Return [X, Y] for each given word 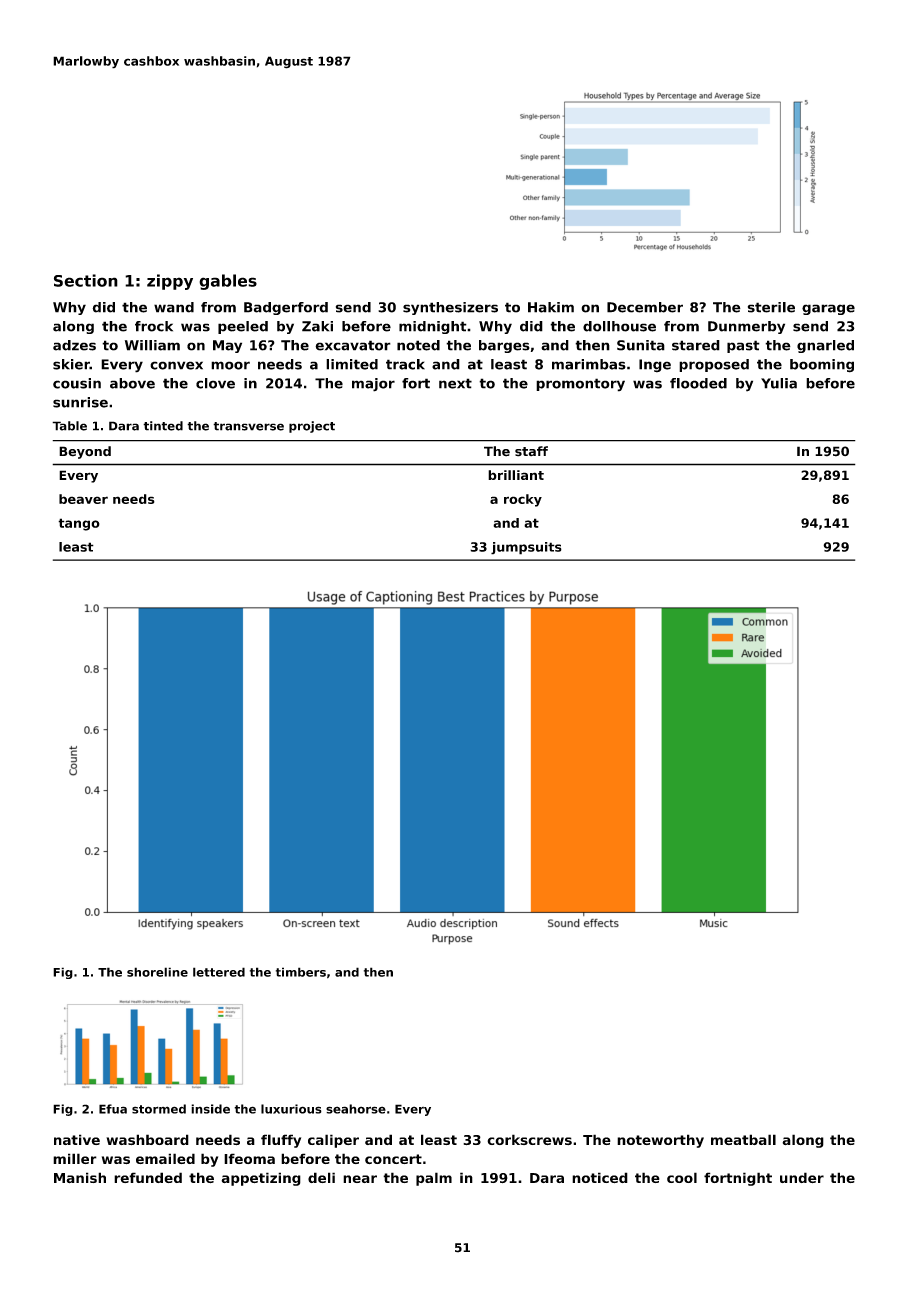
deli [321, 1177]
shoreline [157, 972]
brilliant [516, 475]
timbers [301, 972]
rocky [523, 500]
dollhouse [619, 326]
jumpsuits [526, 548]
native [77, 1139]
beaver [83, 499]
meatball [743, 1139]
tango [79, 524]
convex [176, 365]
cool [682, 1177]
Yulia [779, 383]
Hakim [551, 307]
